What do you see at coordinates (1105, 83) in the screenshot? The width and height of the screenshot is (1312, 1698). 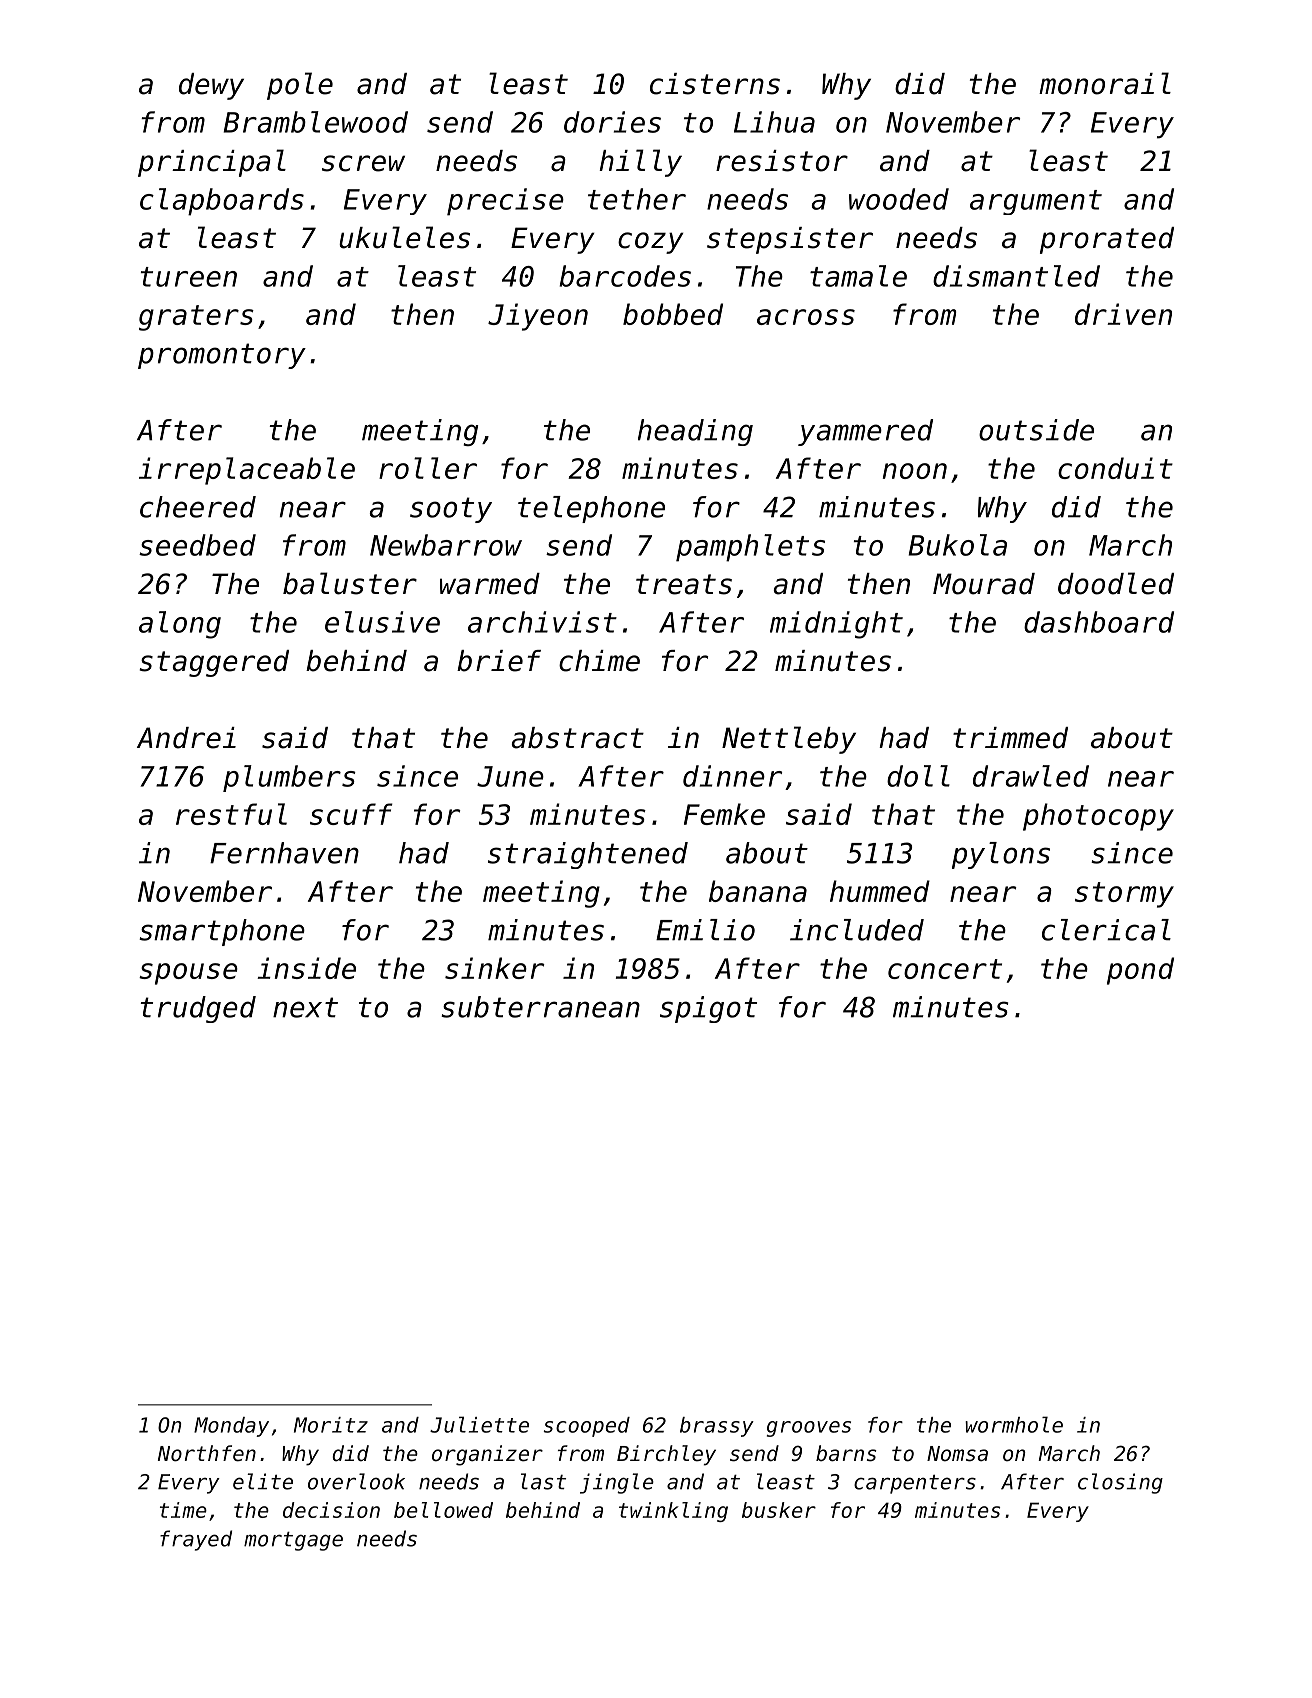 I see `monorail` at bounding box center [1105, 83].
